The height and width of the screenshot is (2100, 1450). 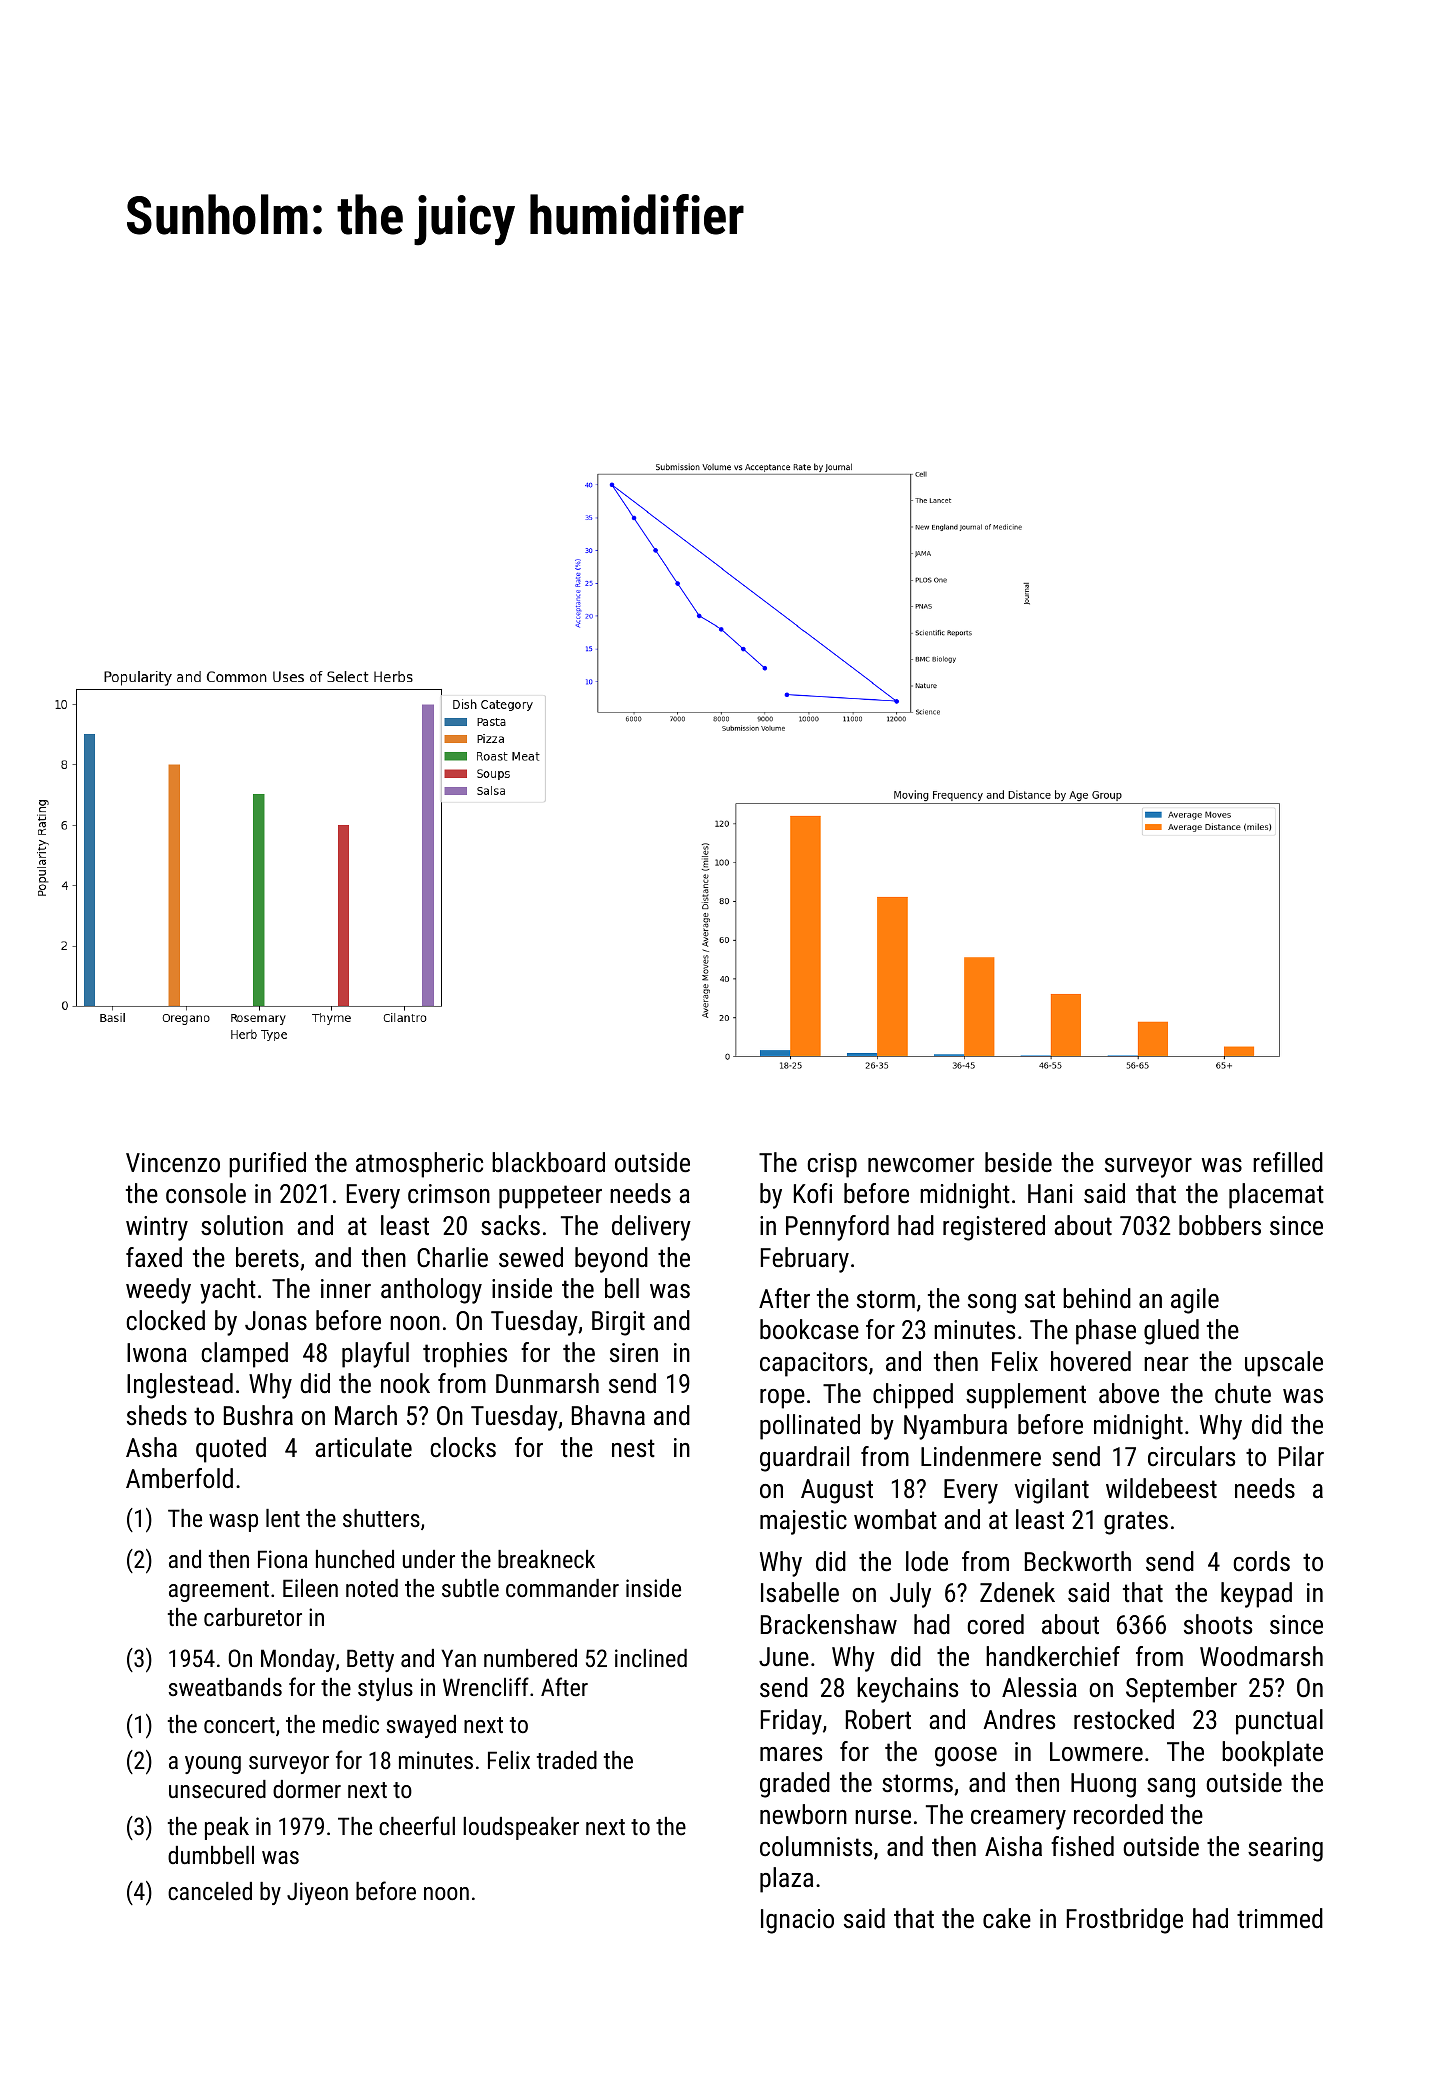 What do you see at coordinates (1097, 1298) in the screenshot?
I see `behind` at bounding box center [1097, 1298].
